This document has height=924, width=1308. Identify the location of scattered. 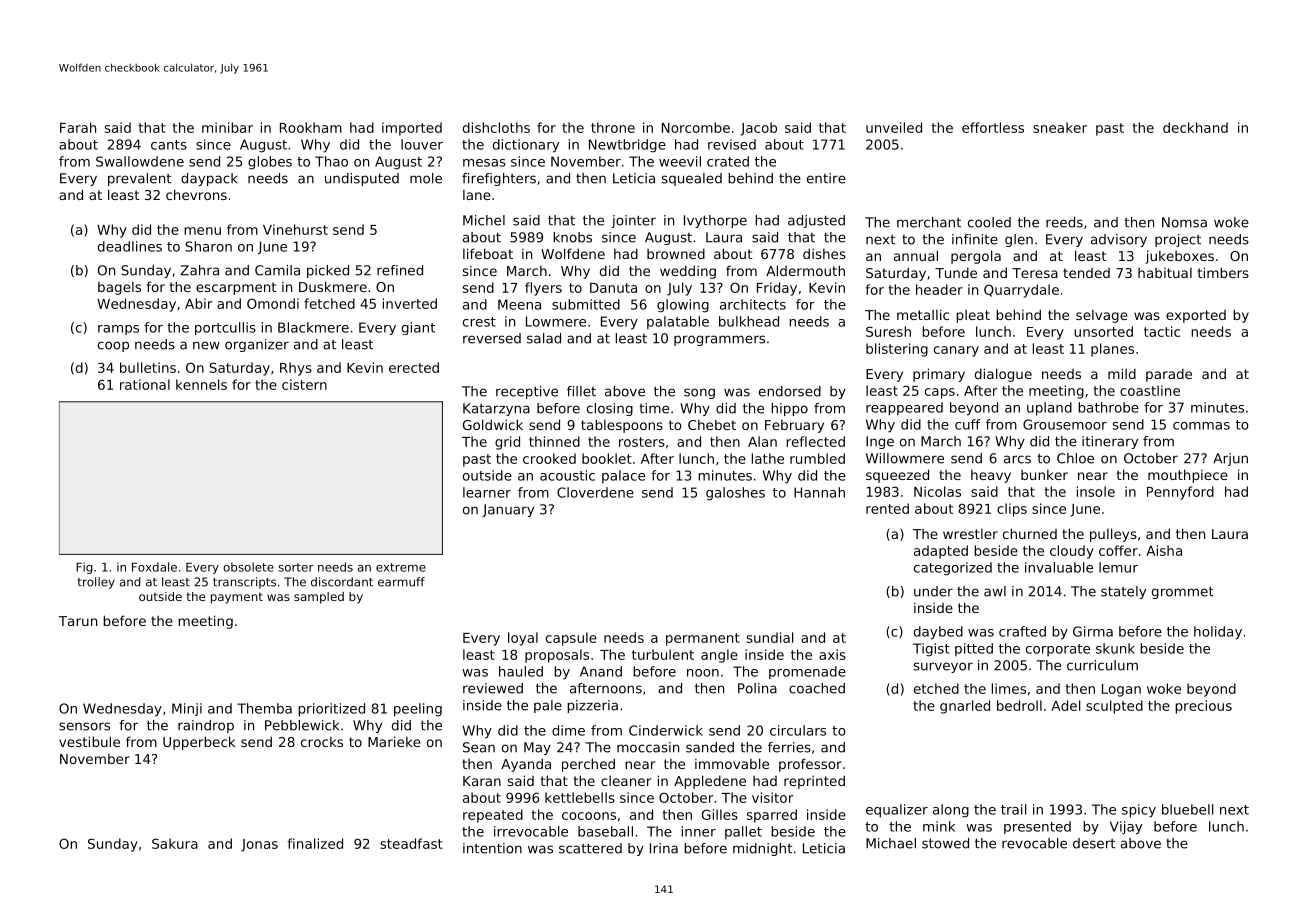
(590, 848).
